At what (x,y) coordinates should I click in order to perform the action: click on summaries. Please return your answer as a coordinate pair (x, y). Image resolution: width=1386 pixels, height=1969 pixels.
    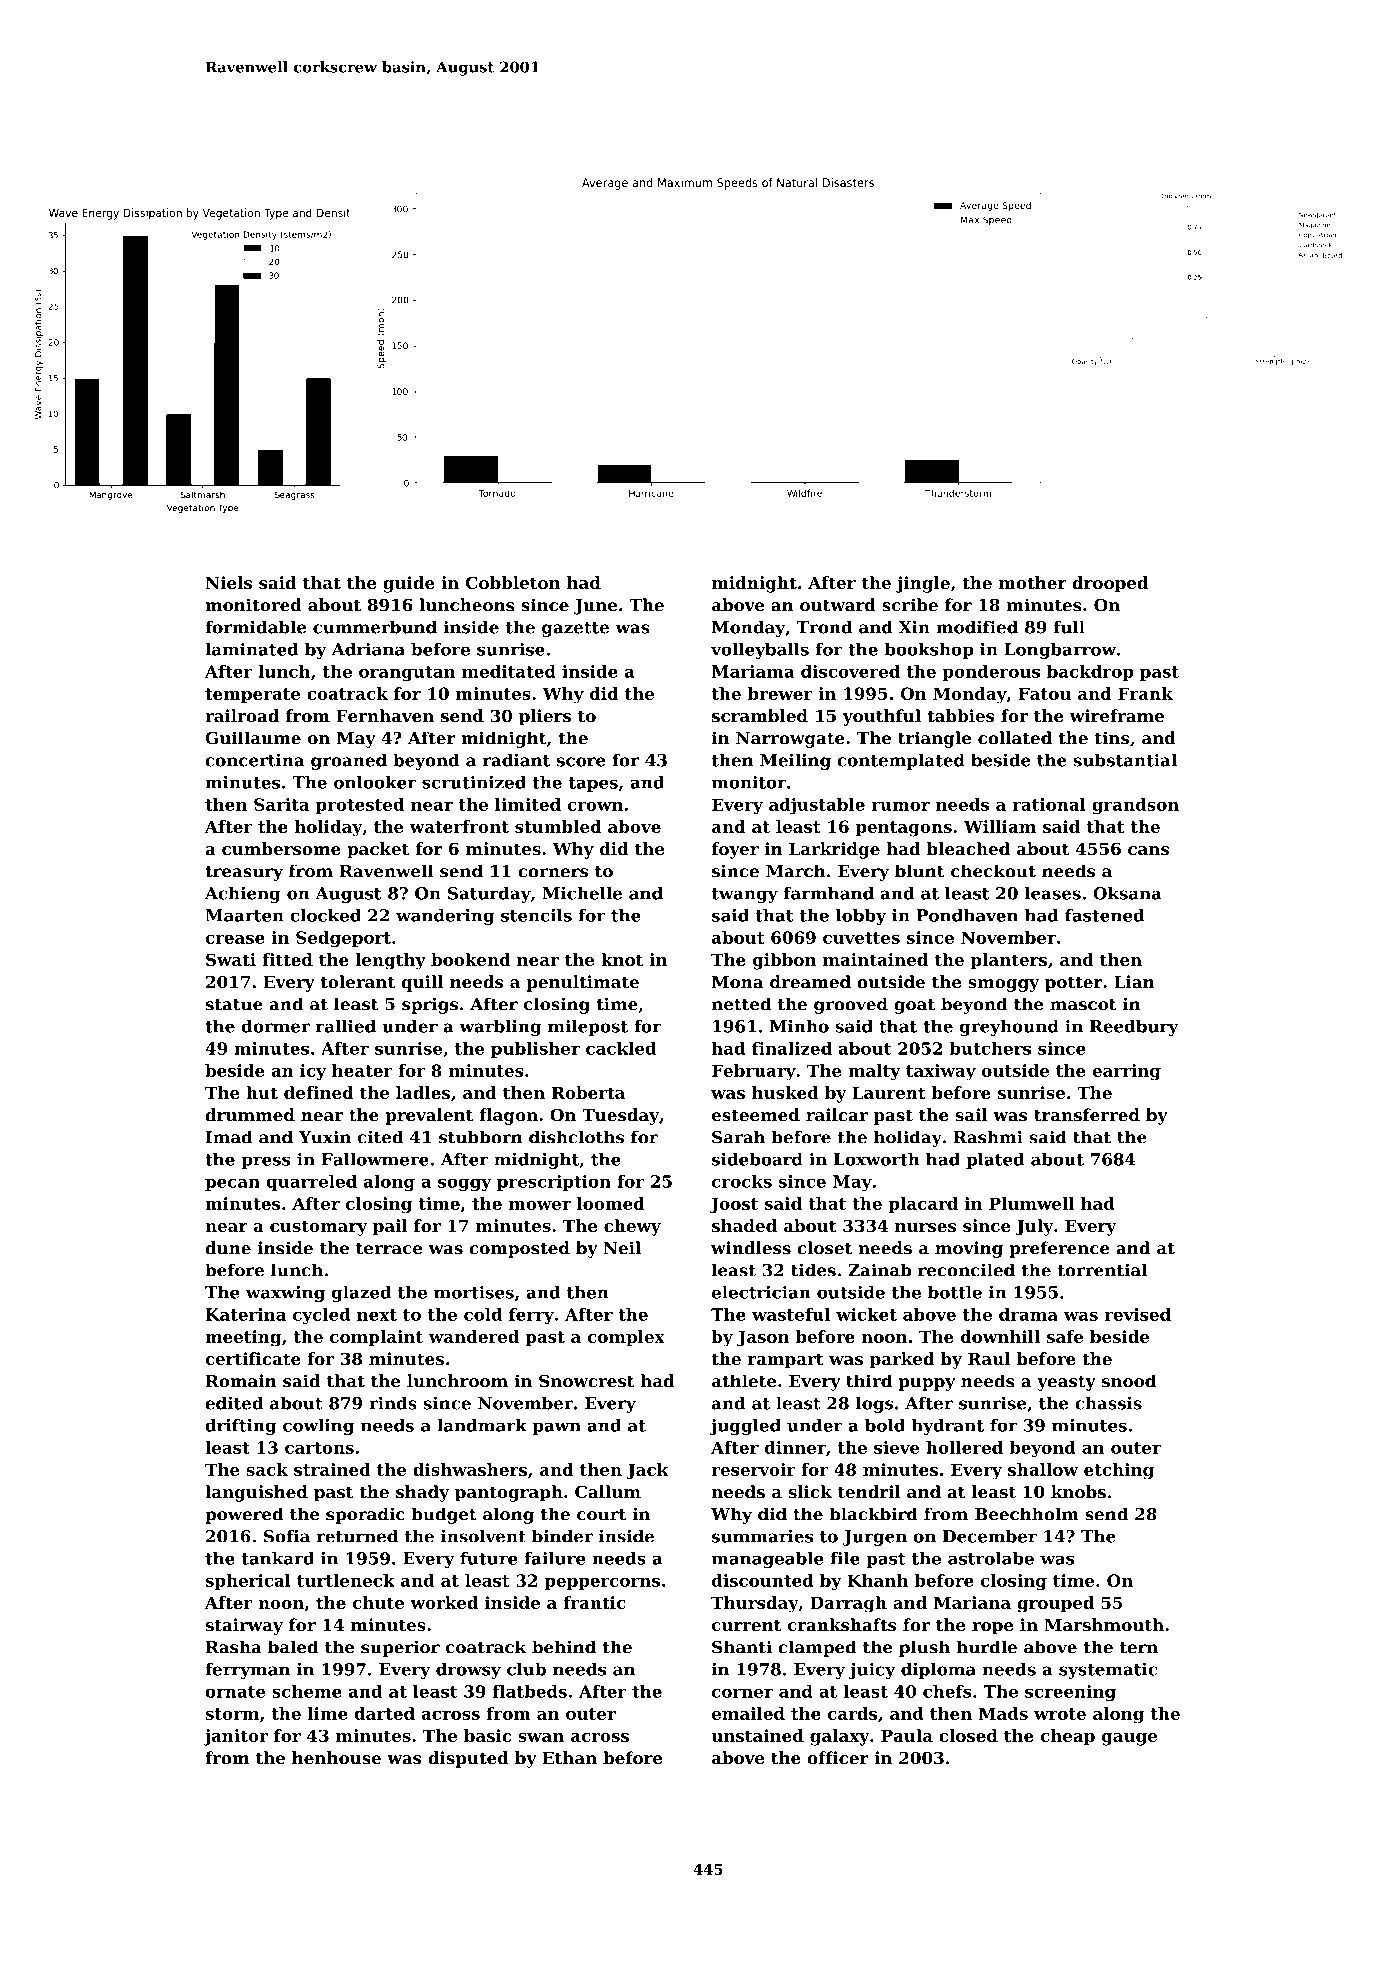
    Looking at the image, I should click on (762, 1536).
